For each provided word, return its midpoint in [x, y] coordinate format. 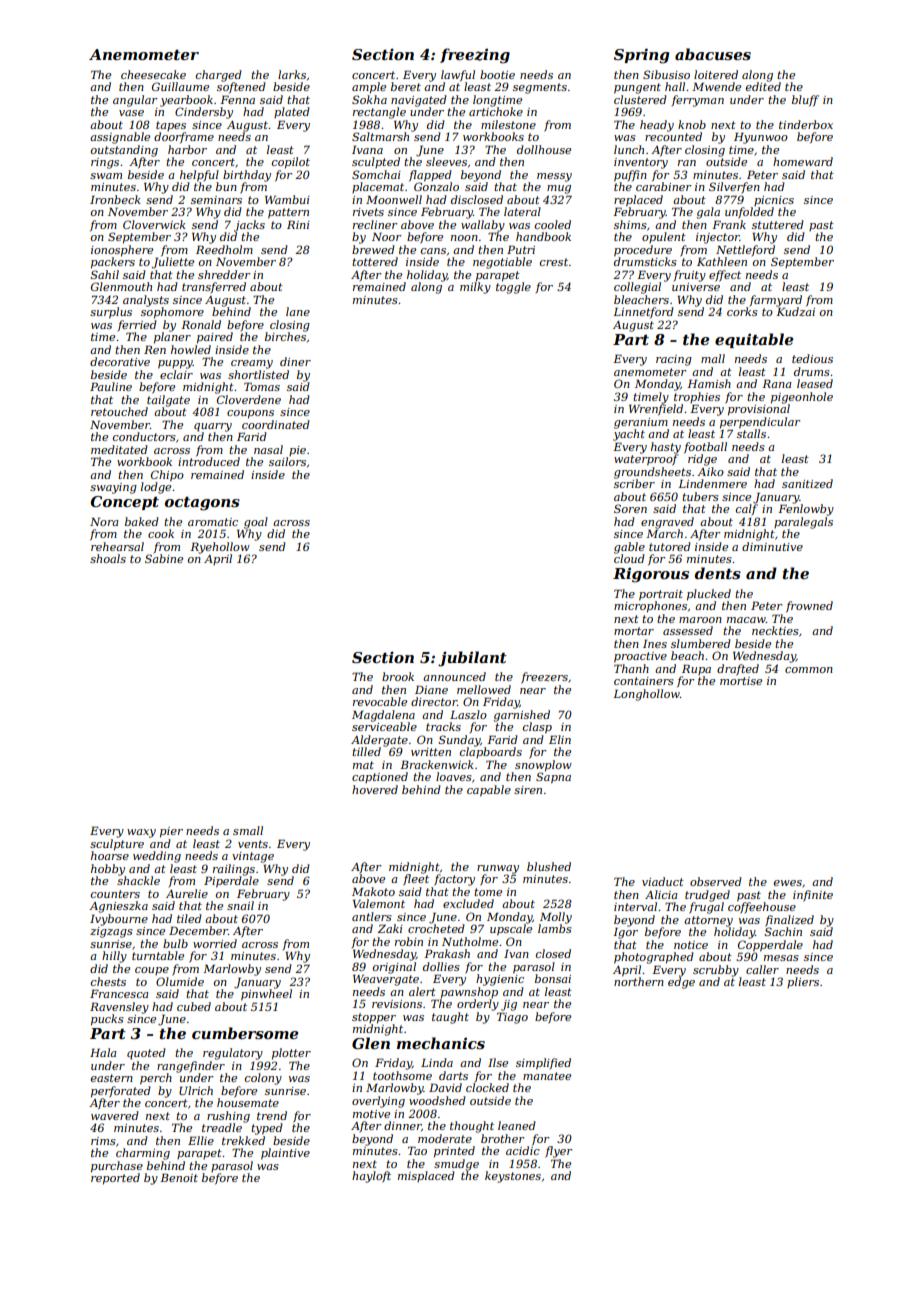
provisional [759, 410]
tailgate [168, 401]
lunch [629, 149]
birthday [247, 176]
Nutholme [470, 941]
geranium [641, 423]
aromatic [213, 522]
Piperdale [231, 882]
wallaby [483, 226]
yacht [629, 435]
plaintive [285, 1154]
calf [747, 509]
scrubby [716, 971]
